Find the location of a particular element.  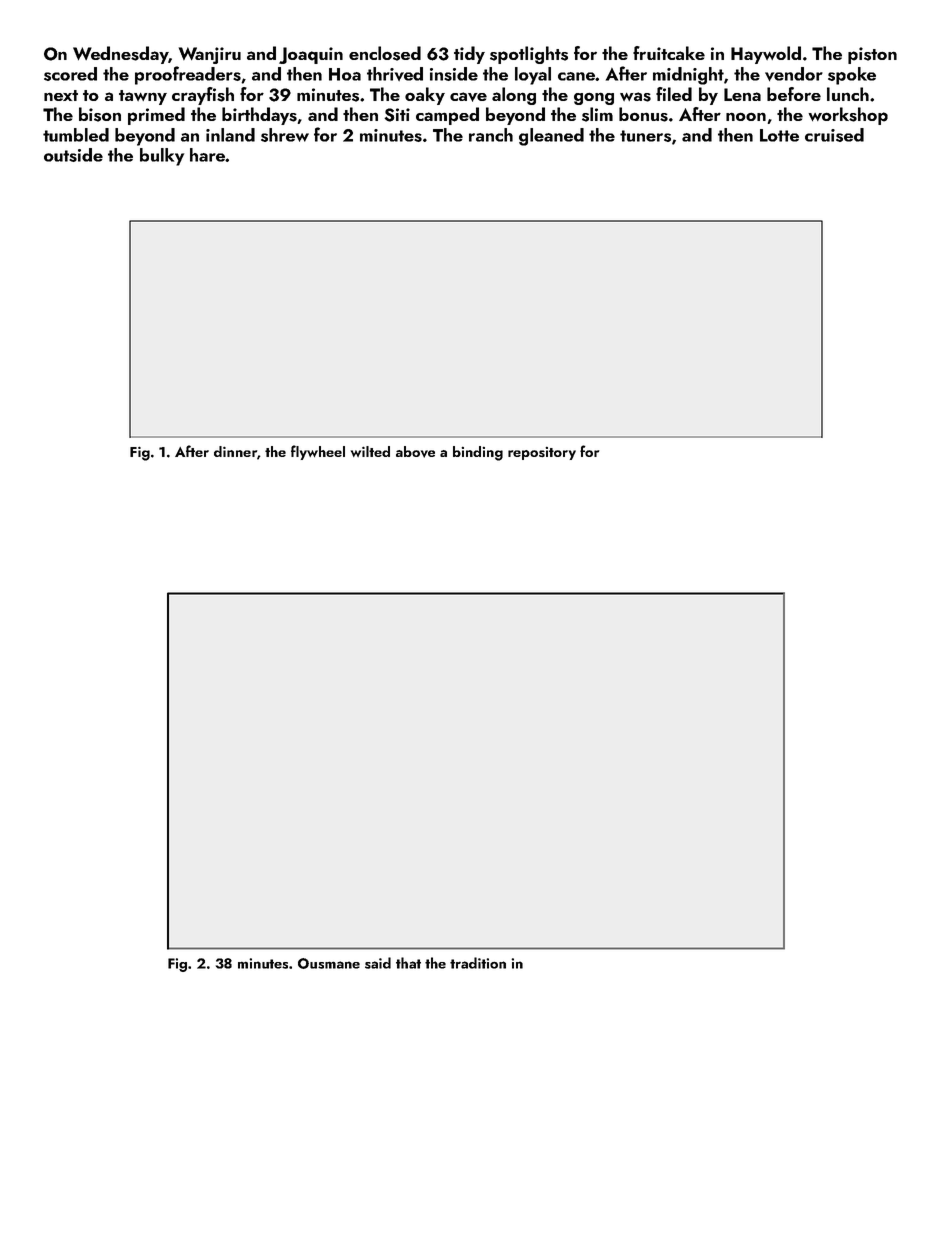

that is located at coordinates (408, 963).
